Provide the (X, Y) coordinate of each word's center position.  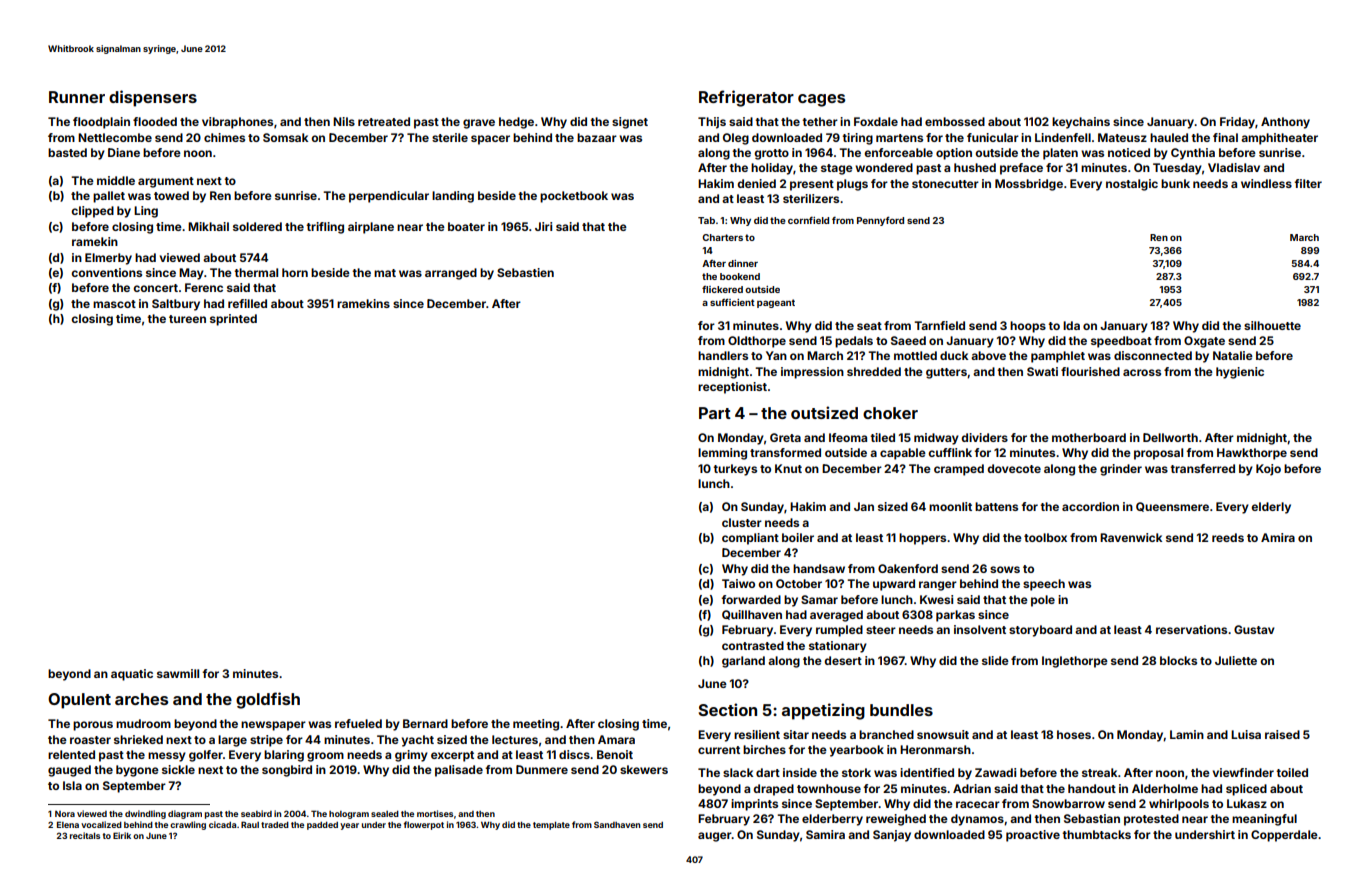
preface (1021, 169)
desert (843, 660)
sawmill (178, 673)
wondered (884, 167)
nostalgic (1132, 185)
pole (1043, 601)
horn (295, 272)
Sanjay (892, 836)
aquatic (132, 675)
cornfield (808, 220)
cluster (742, 522)
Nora (65, 814)
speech (1044, 585)
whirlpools (1179, 805)
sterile (450, 137)
